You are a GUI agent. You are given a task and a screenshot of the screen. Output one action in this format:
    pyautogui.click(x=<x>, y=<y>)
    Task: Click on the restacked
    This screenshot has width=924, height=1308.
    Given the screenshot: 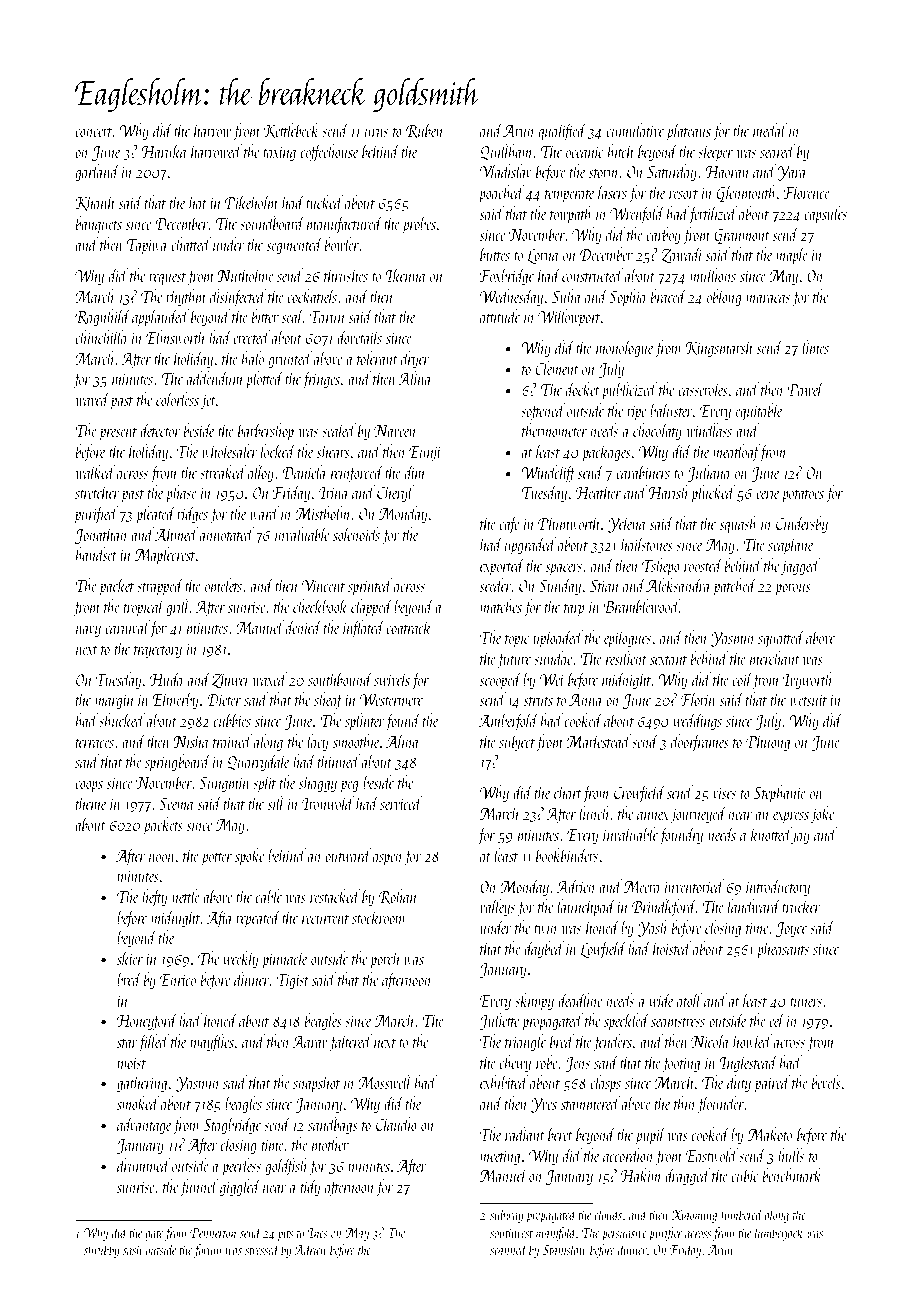 What is the action you would take?
    pyautogui.click(x=335, y=896)
